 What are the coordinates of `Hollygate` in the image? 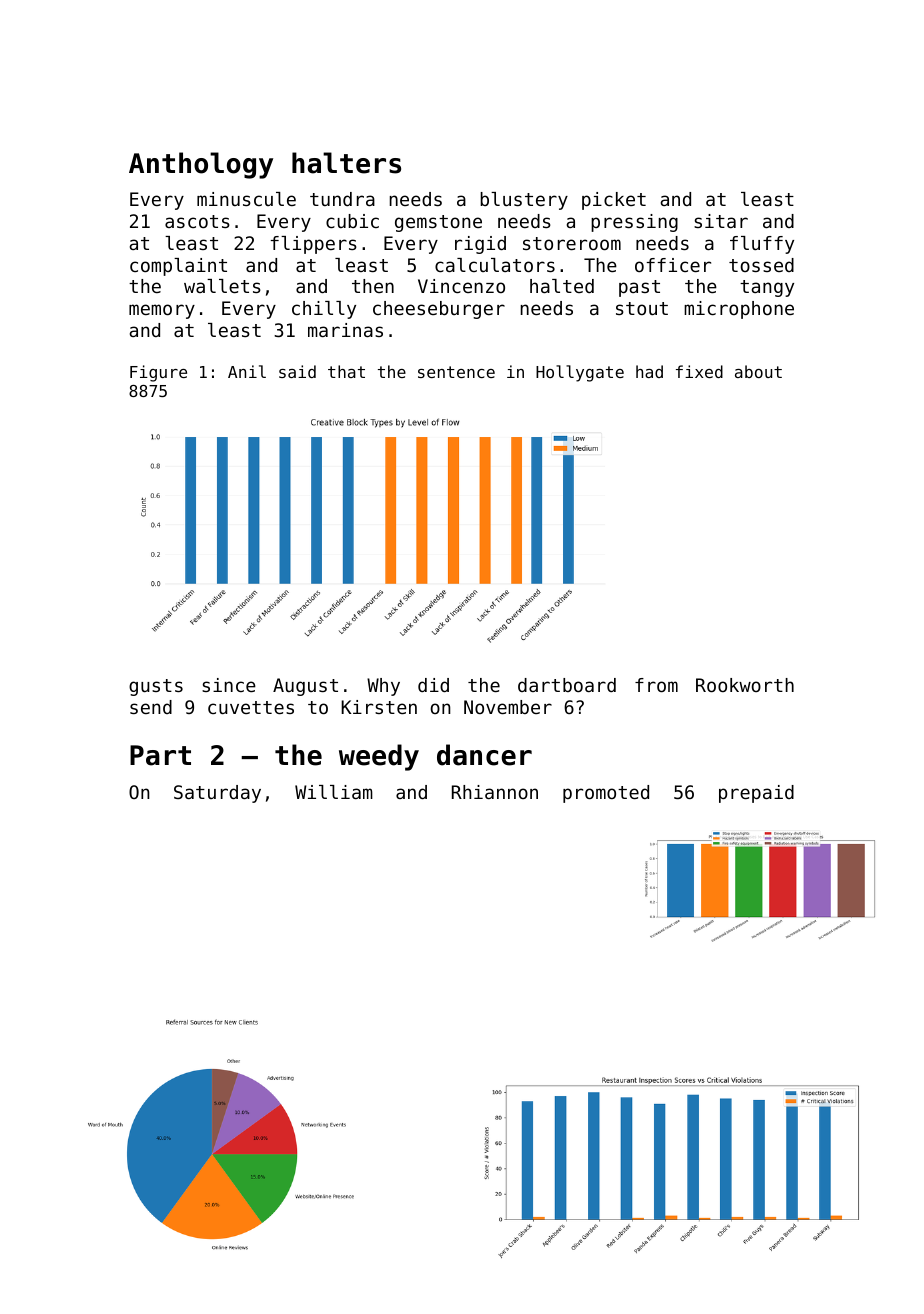 It's located at (580, 373).
